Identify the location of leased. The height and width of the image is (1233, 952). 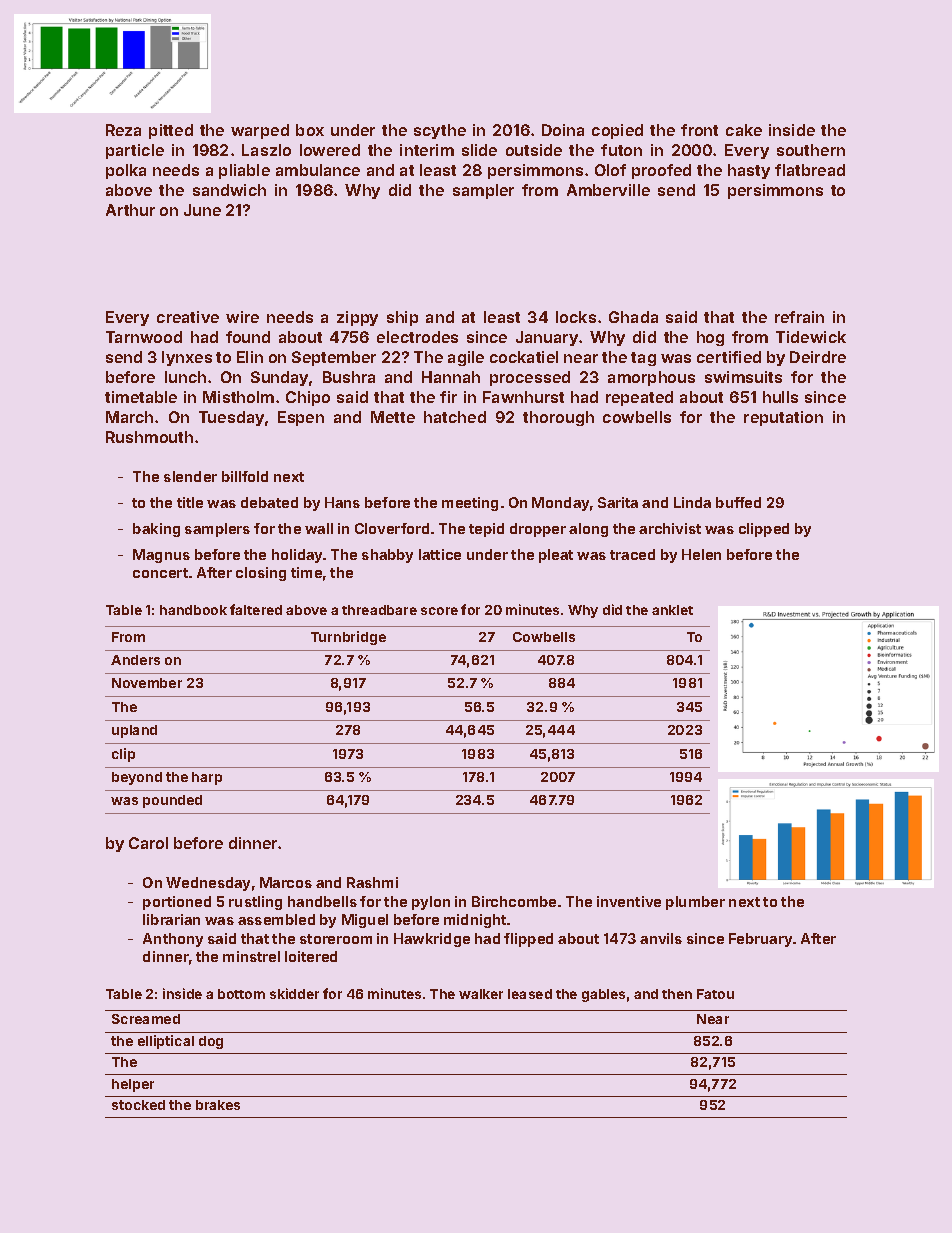
(530, 994).
